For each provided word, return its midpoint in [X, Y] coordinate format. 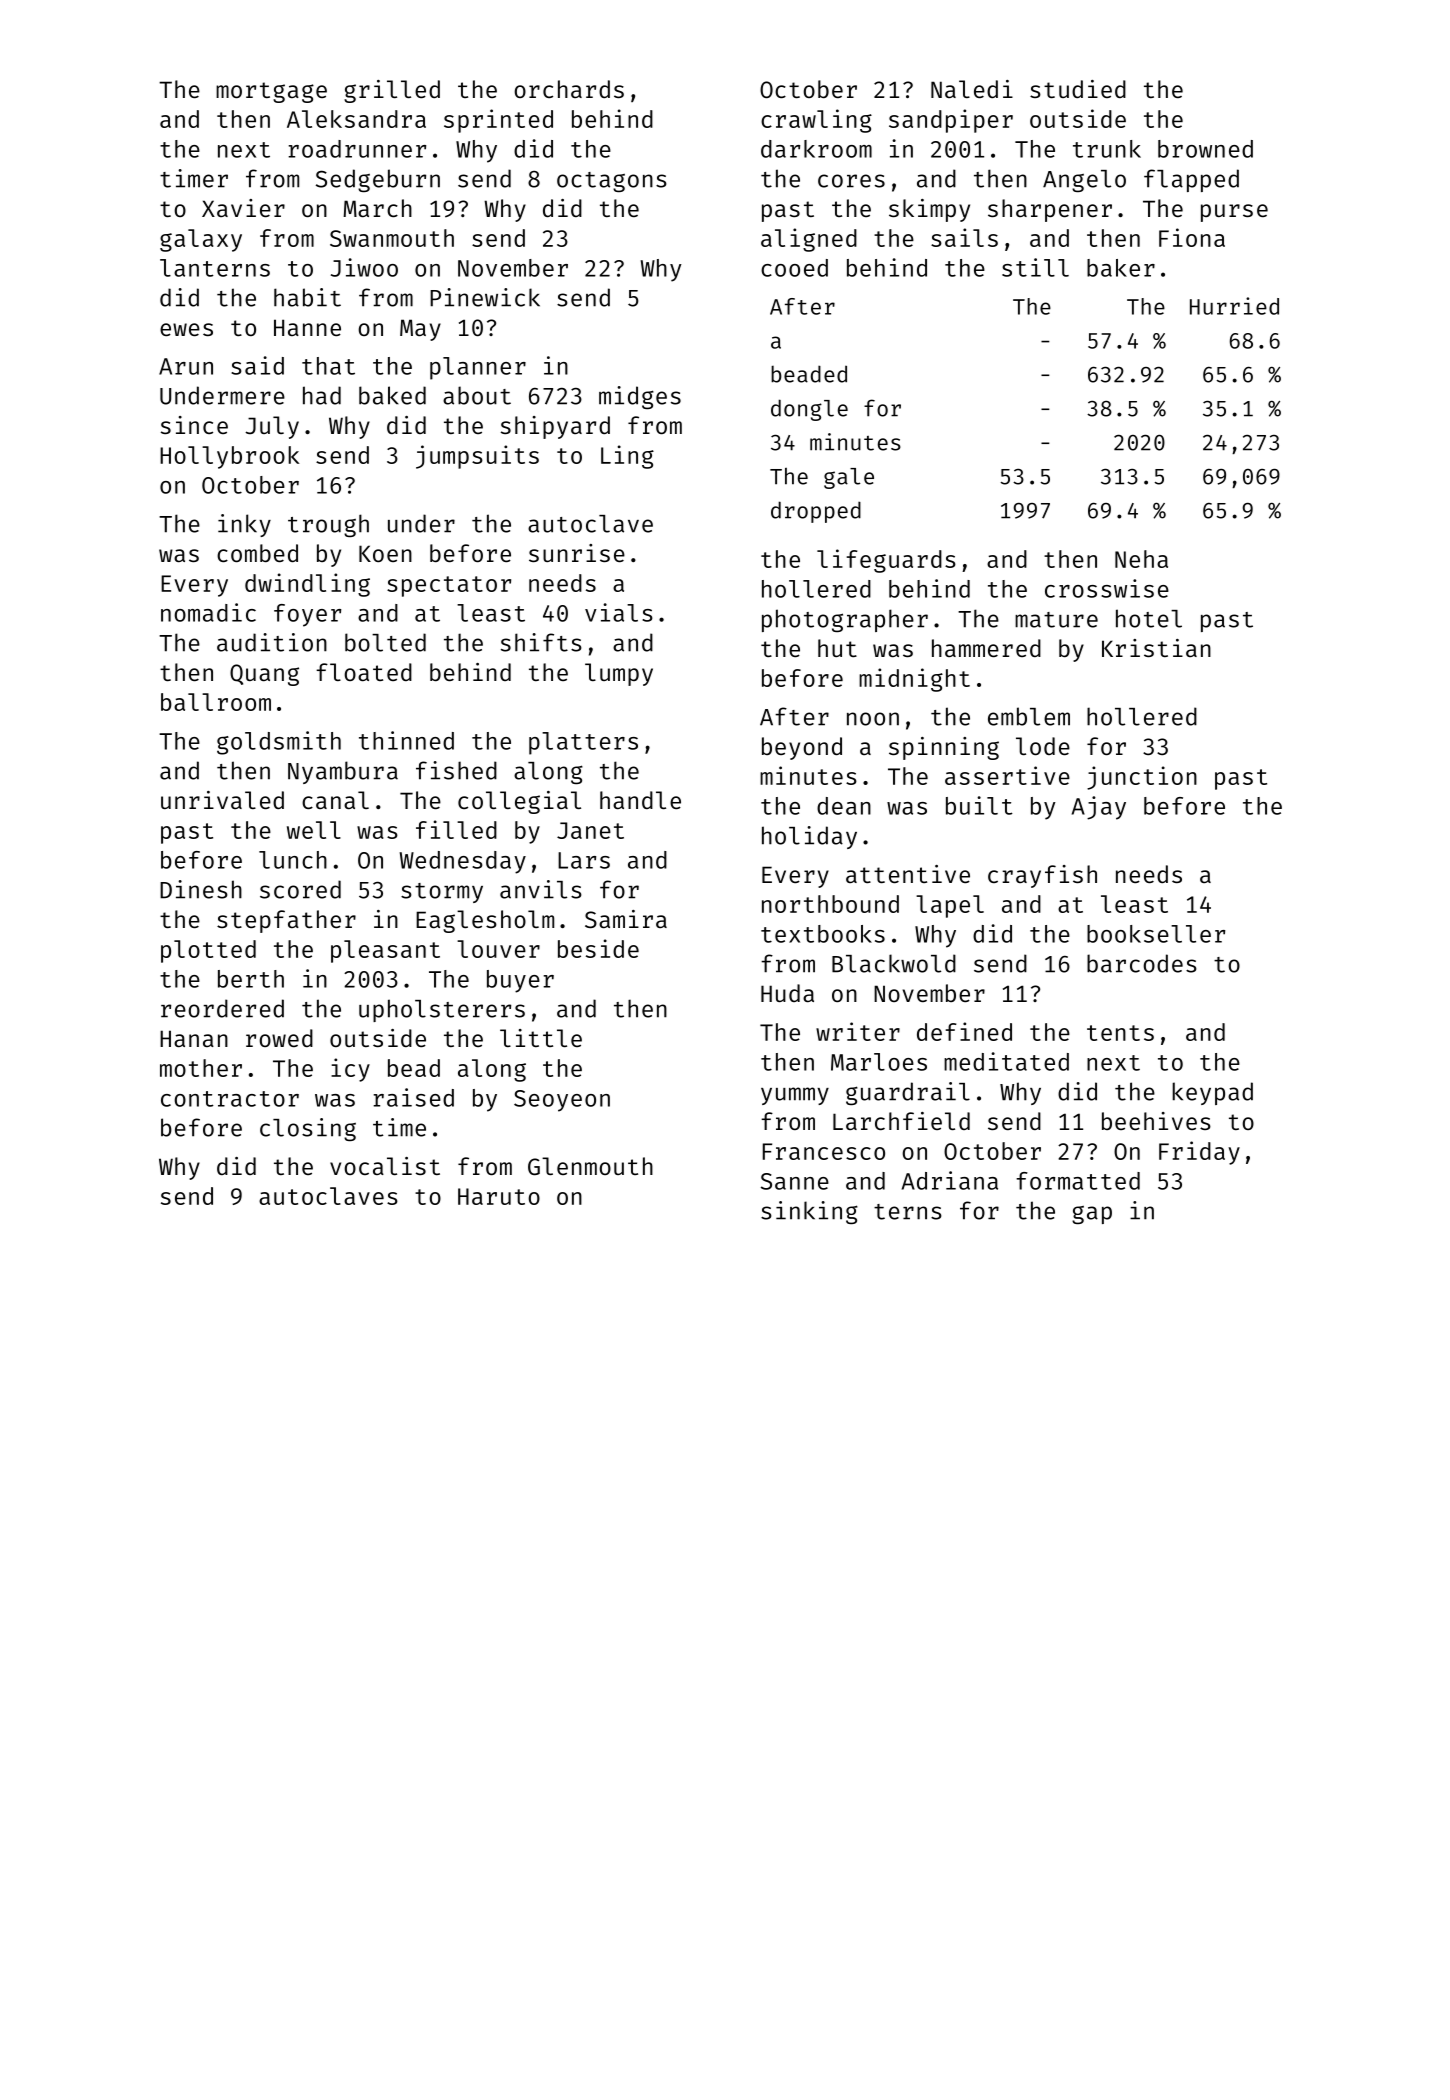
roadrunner [357, 149]
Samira [626, 919]
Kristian [1156, 648]
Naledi [972, 89]
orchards [569, 89]
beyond [802, 748]
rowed [279, 1038]
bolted [385, 642]
